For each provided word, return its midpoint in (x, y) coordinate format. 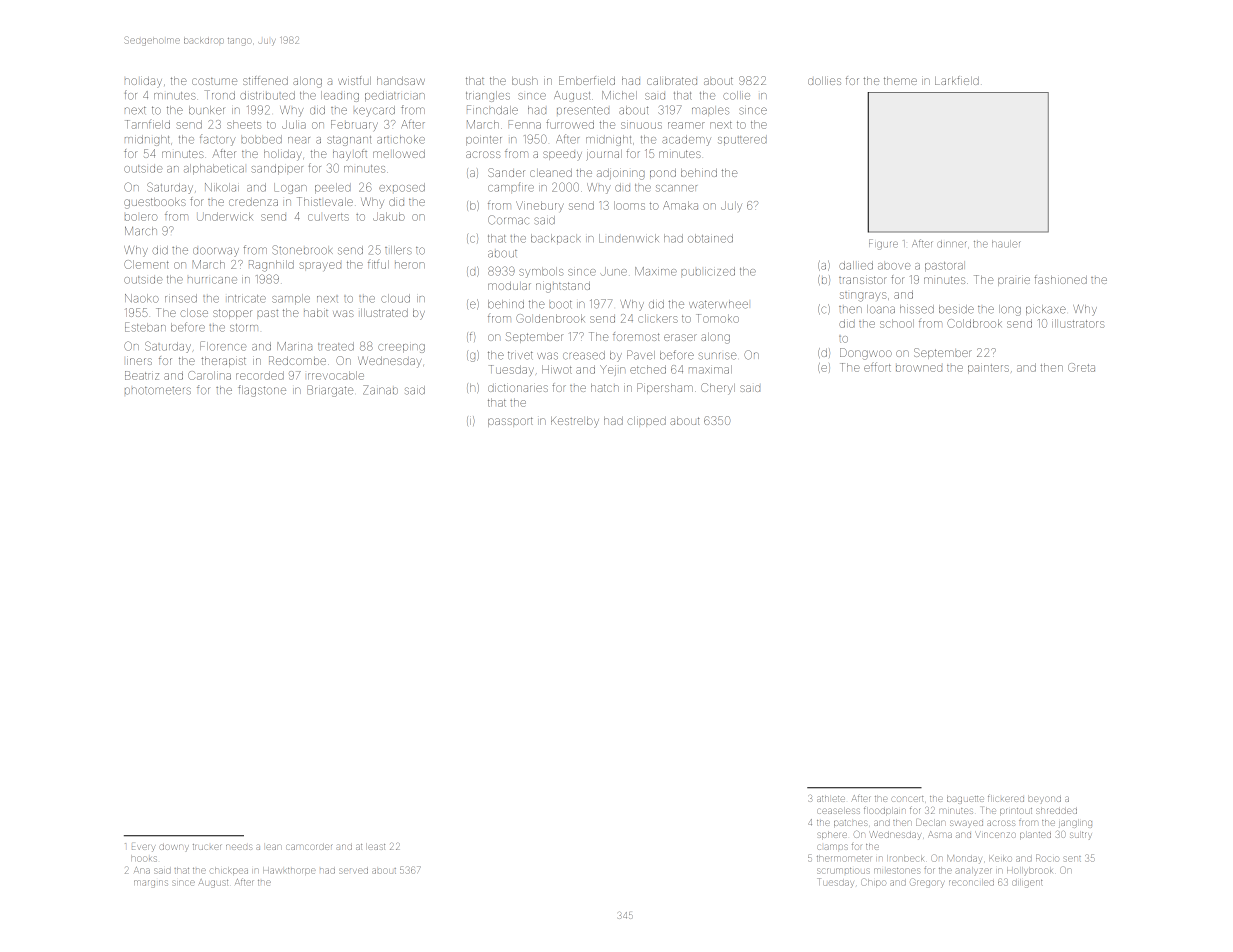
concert (907, 799)
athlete (831, 799)
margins (151, 883)
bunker (206, 110)
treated (336, 346)
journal (604, 155)
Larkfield (957, 80)
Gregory (927, 883)
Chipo (873, 883)
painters (988, 369)
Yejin (612, 370)
